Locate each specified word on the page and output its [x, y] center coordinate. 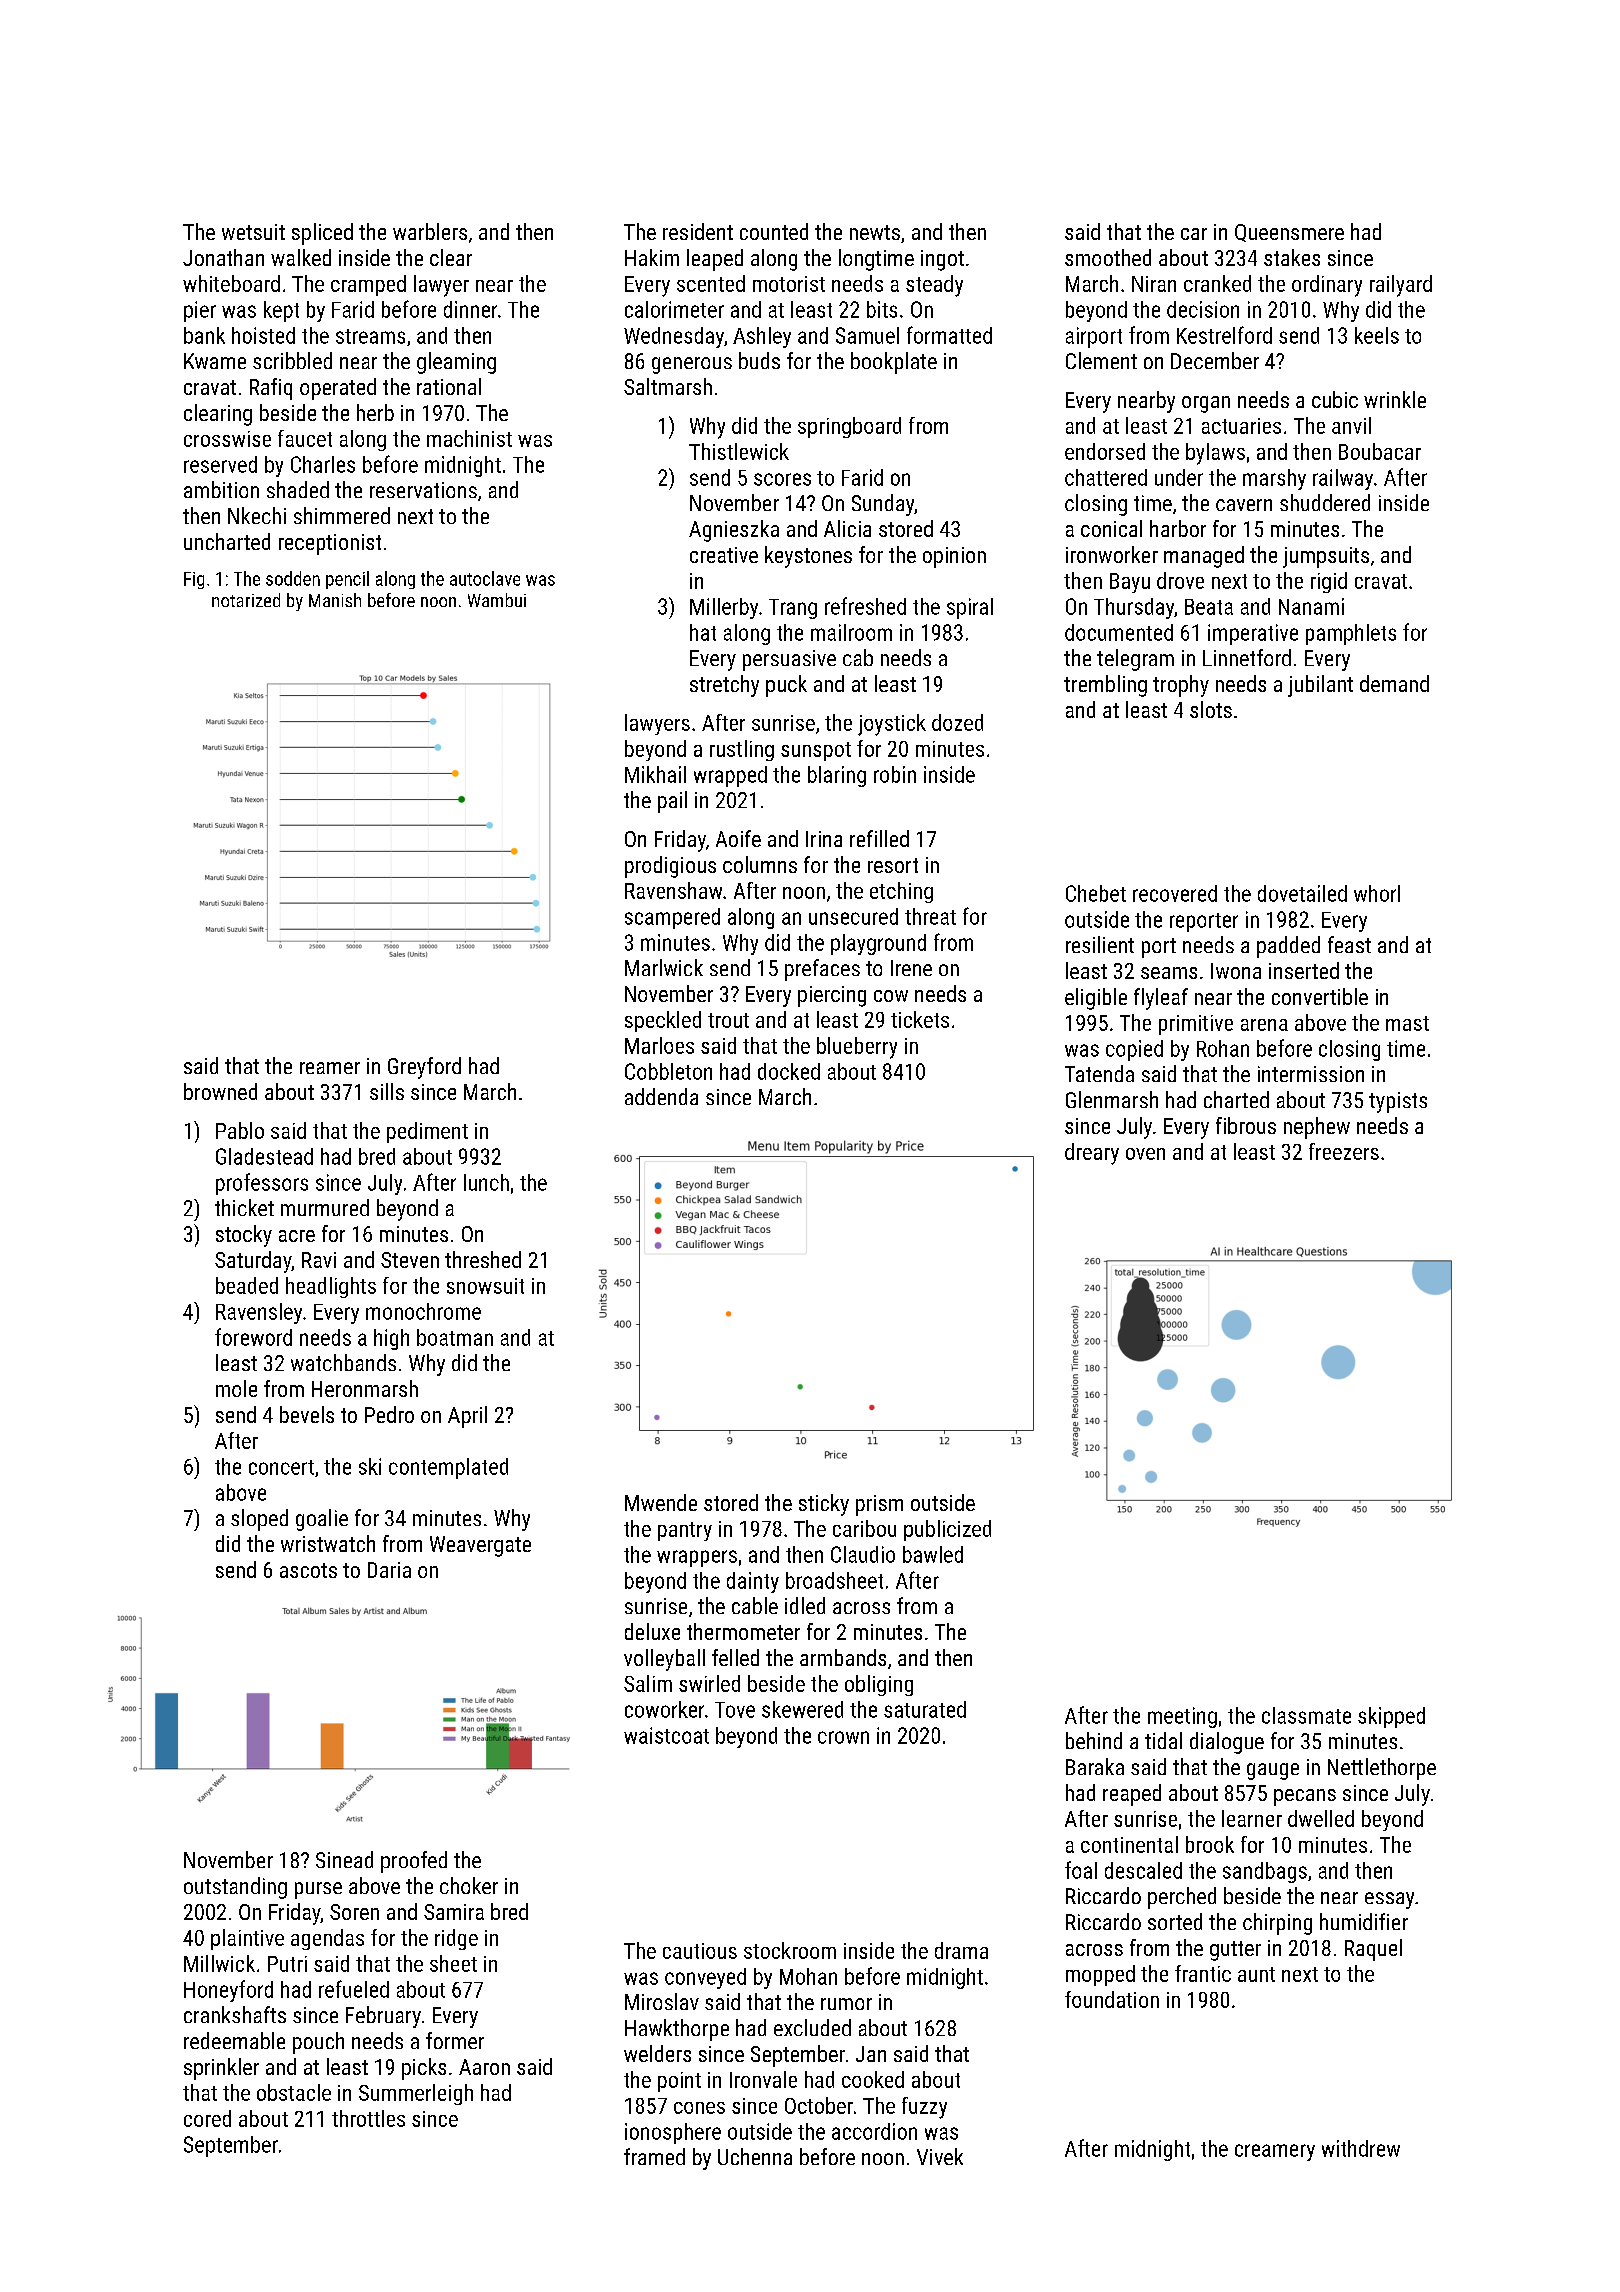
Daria [389, 1570]
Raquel [1373, 1950]
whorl [1377, 893]
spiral [970, 608]
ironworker [1112, 554]
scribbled [292, 360]
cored [207, 2118]
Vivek [940, 2156]
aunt [1256, 1974]
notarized [246, 600]
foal [1081, 1870]
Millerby [724, 608]
